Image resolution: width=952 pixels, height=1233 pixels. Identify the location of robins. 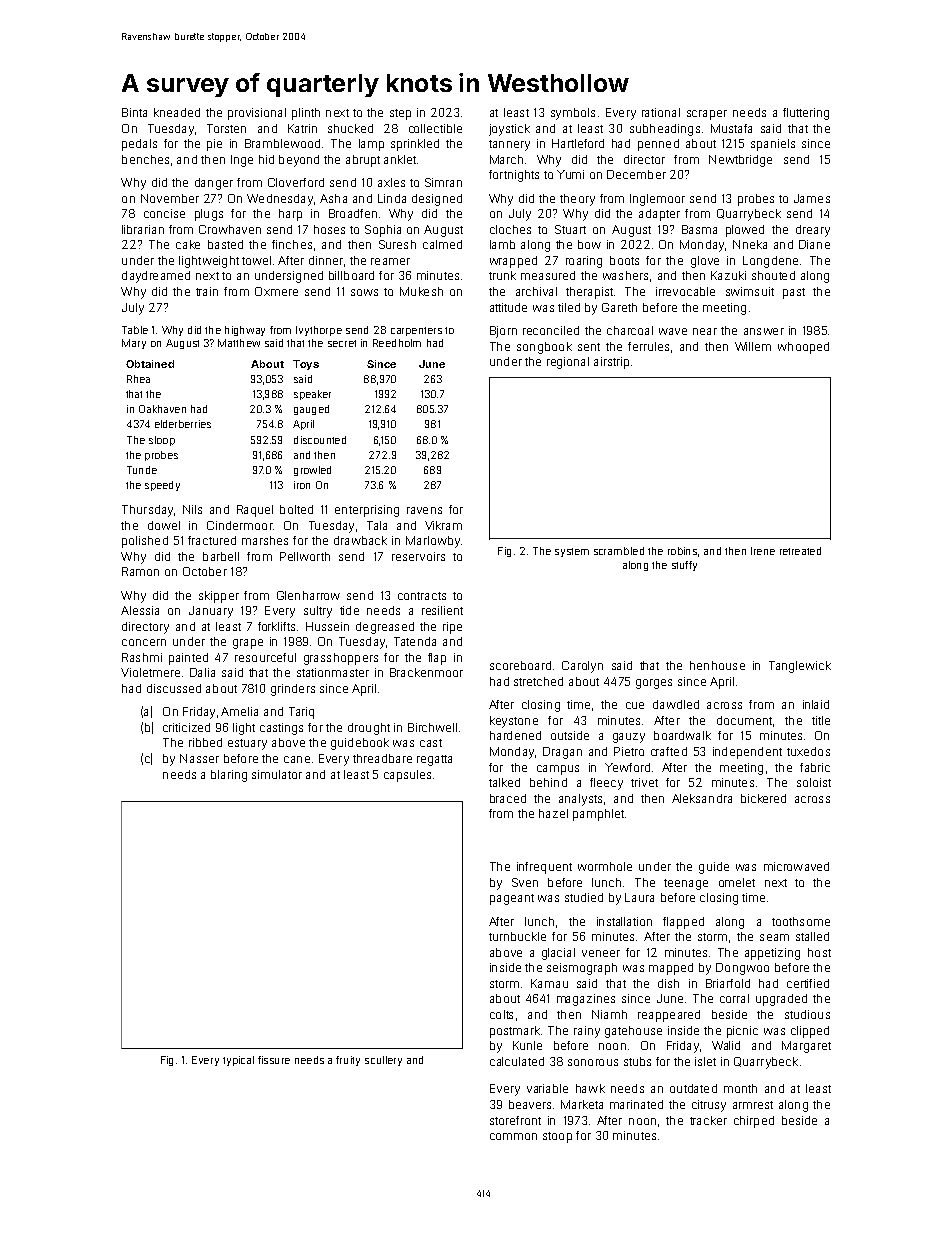
(682, 551).
